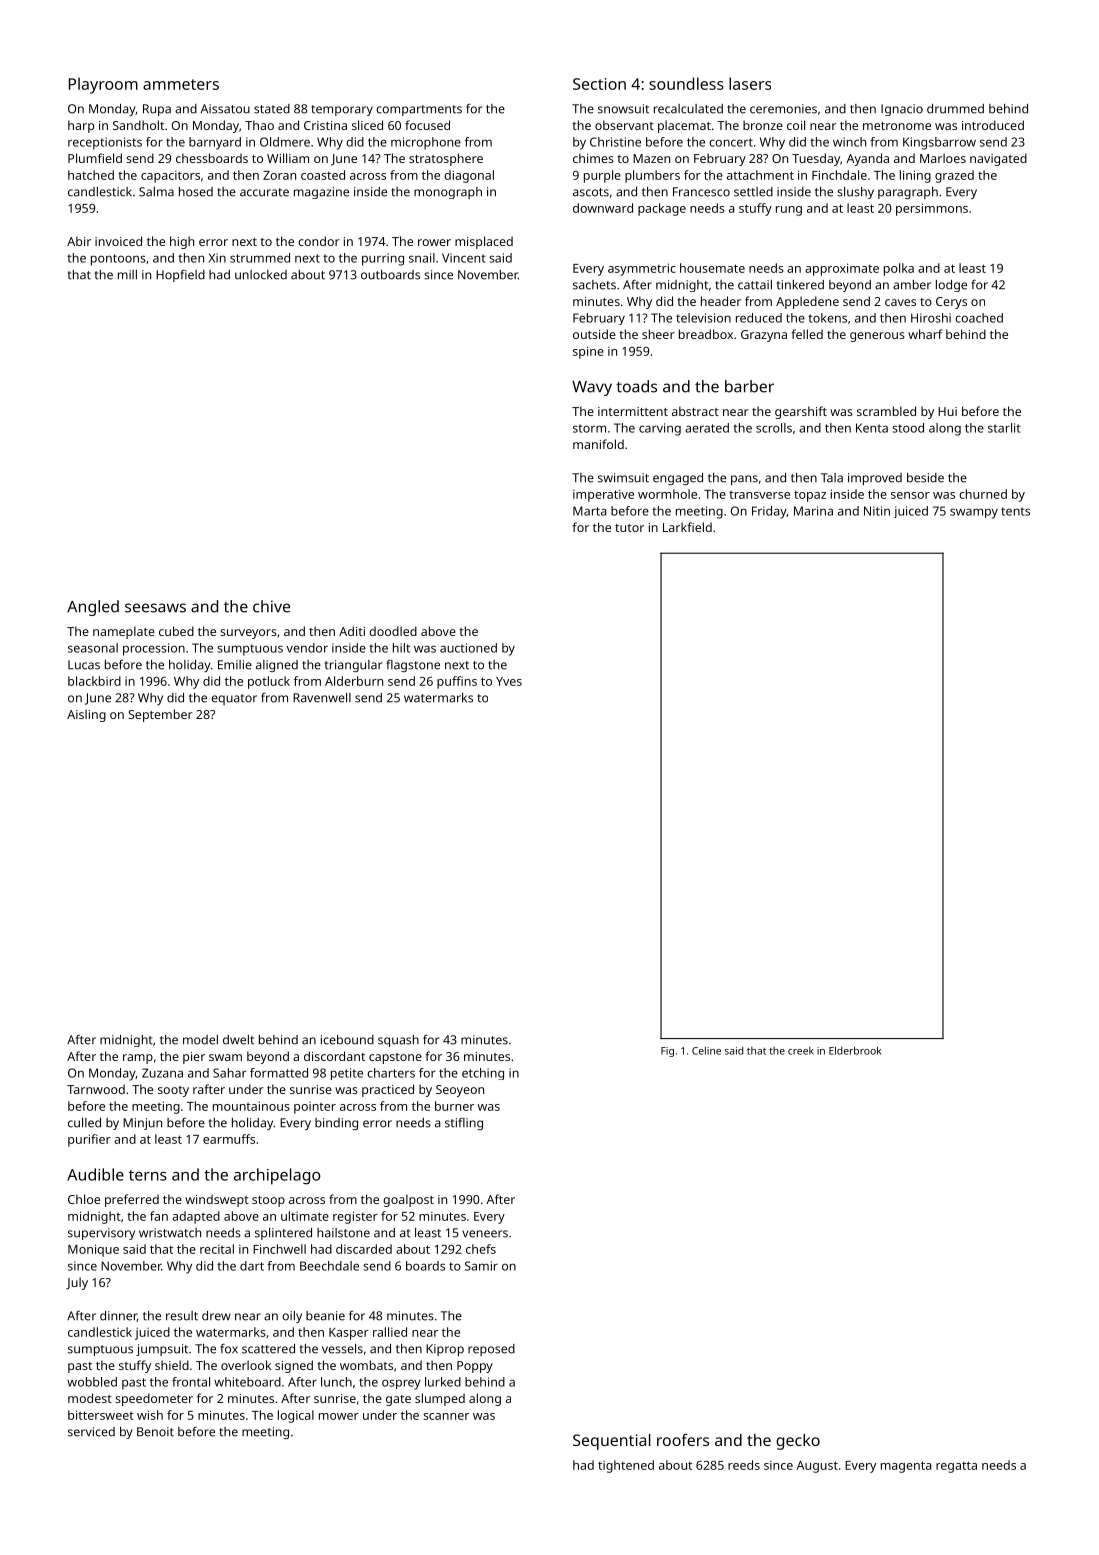 This screenshot has height=1555, width=1099. Describe the element at coordinates (589, 428) in the screenshot. I see `storm` at that location.
